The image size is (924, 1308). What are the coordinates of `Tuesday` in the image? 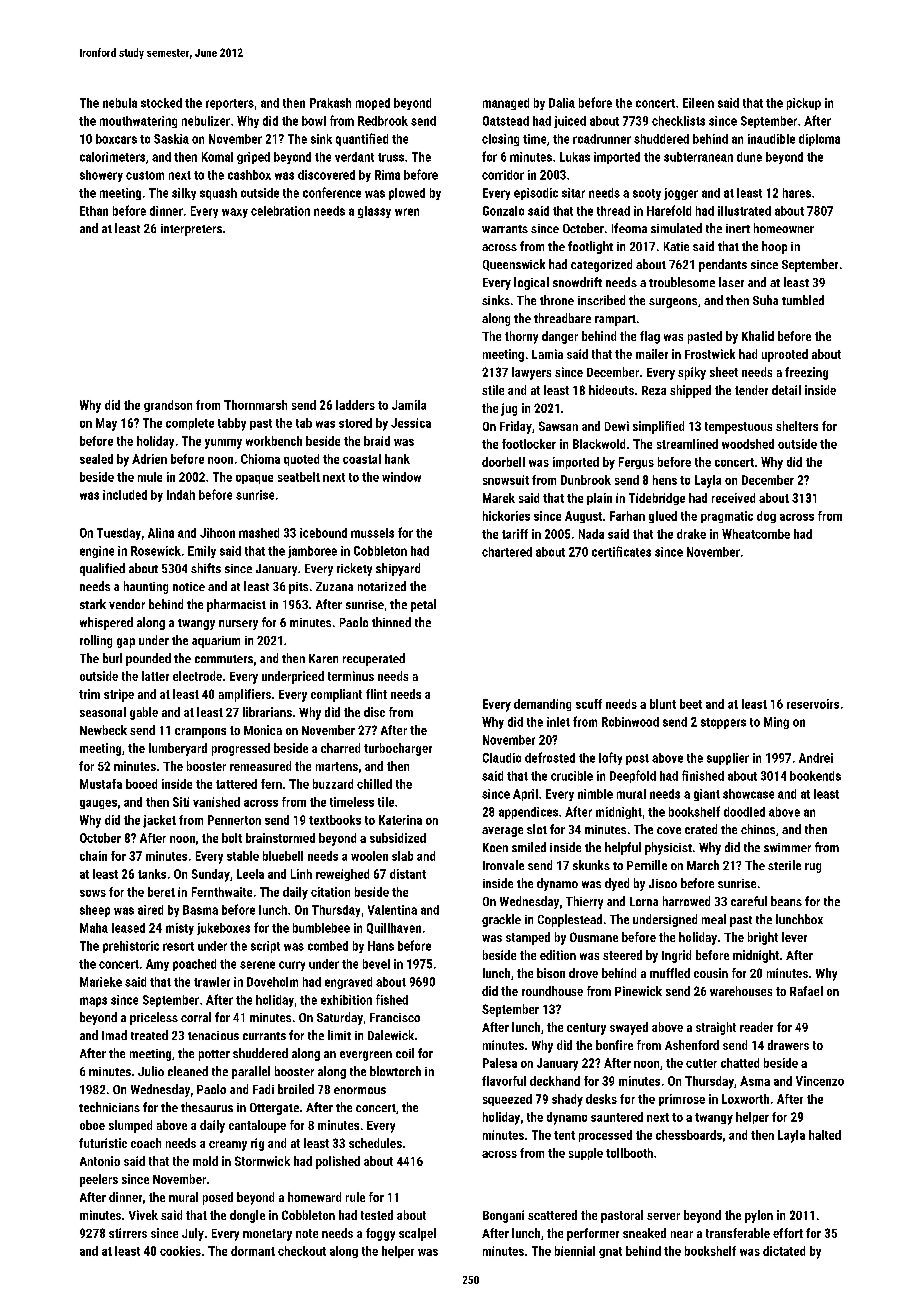 It's located at (119, 534).
